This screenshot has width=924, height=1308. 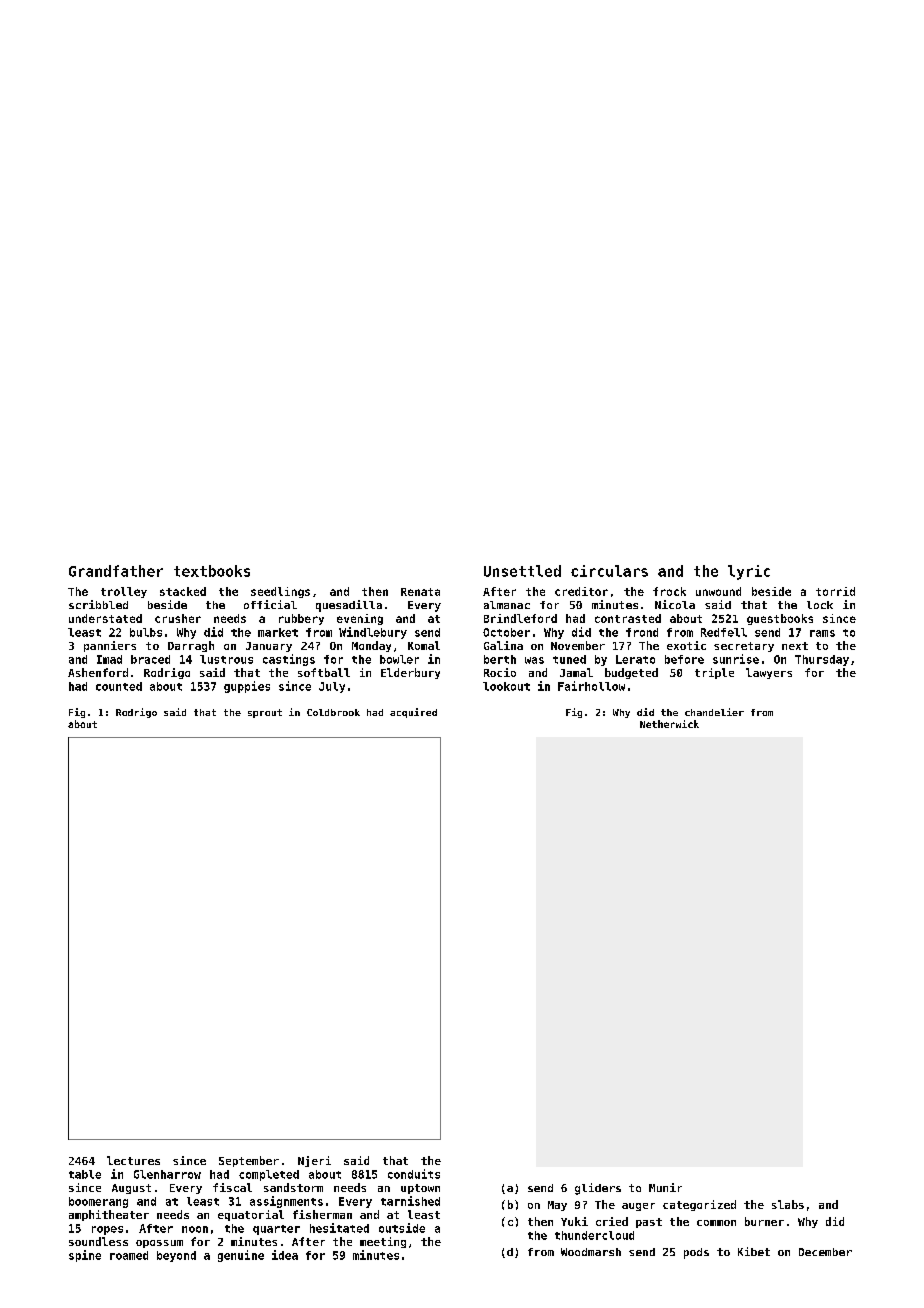 I want to click on pods, so click(x=696, y=1253).
